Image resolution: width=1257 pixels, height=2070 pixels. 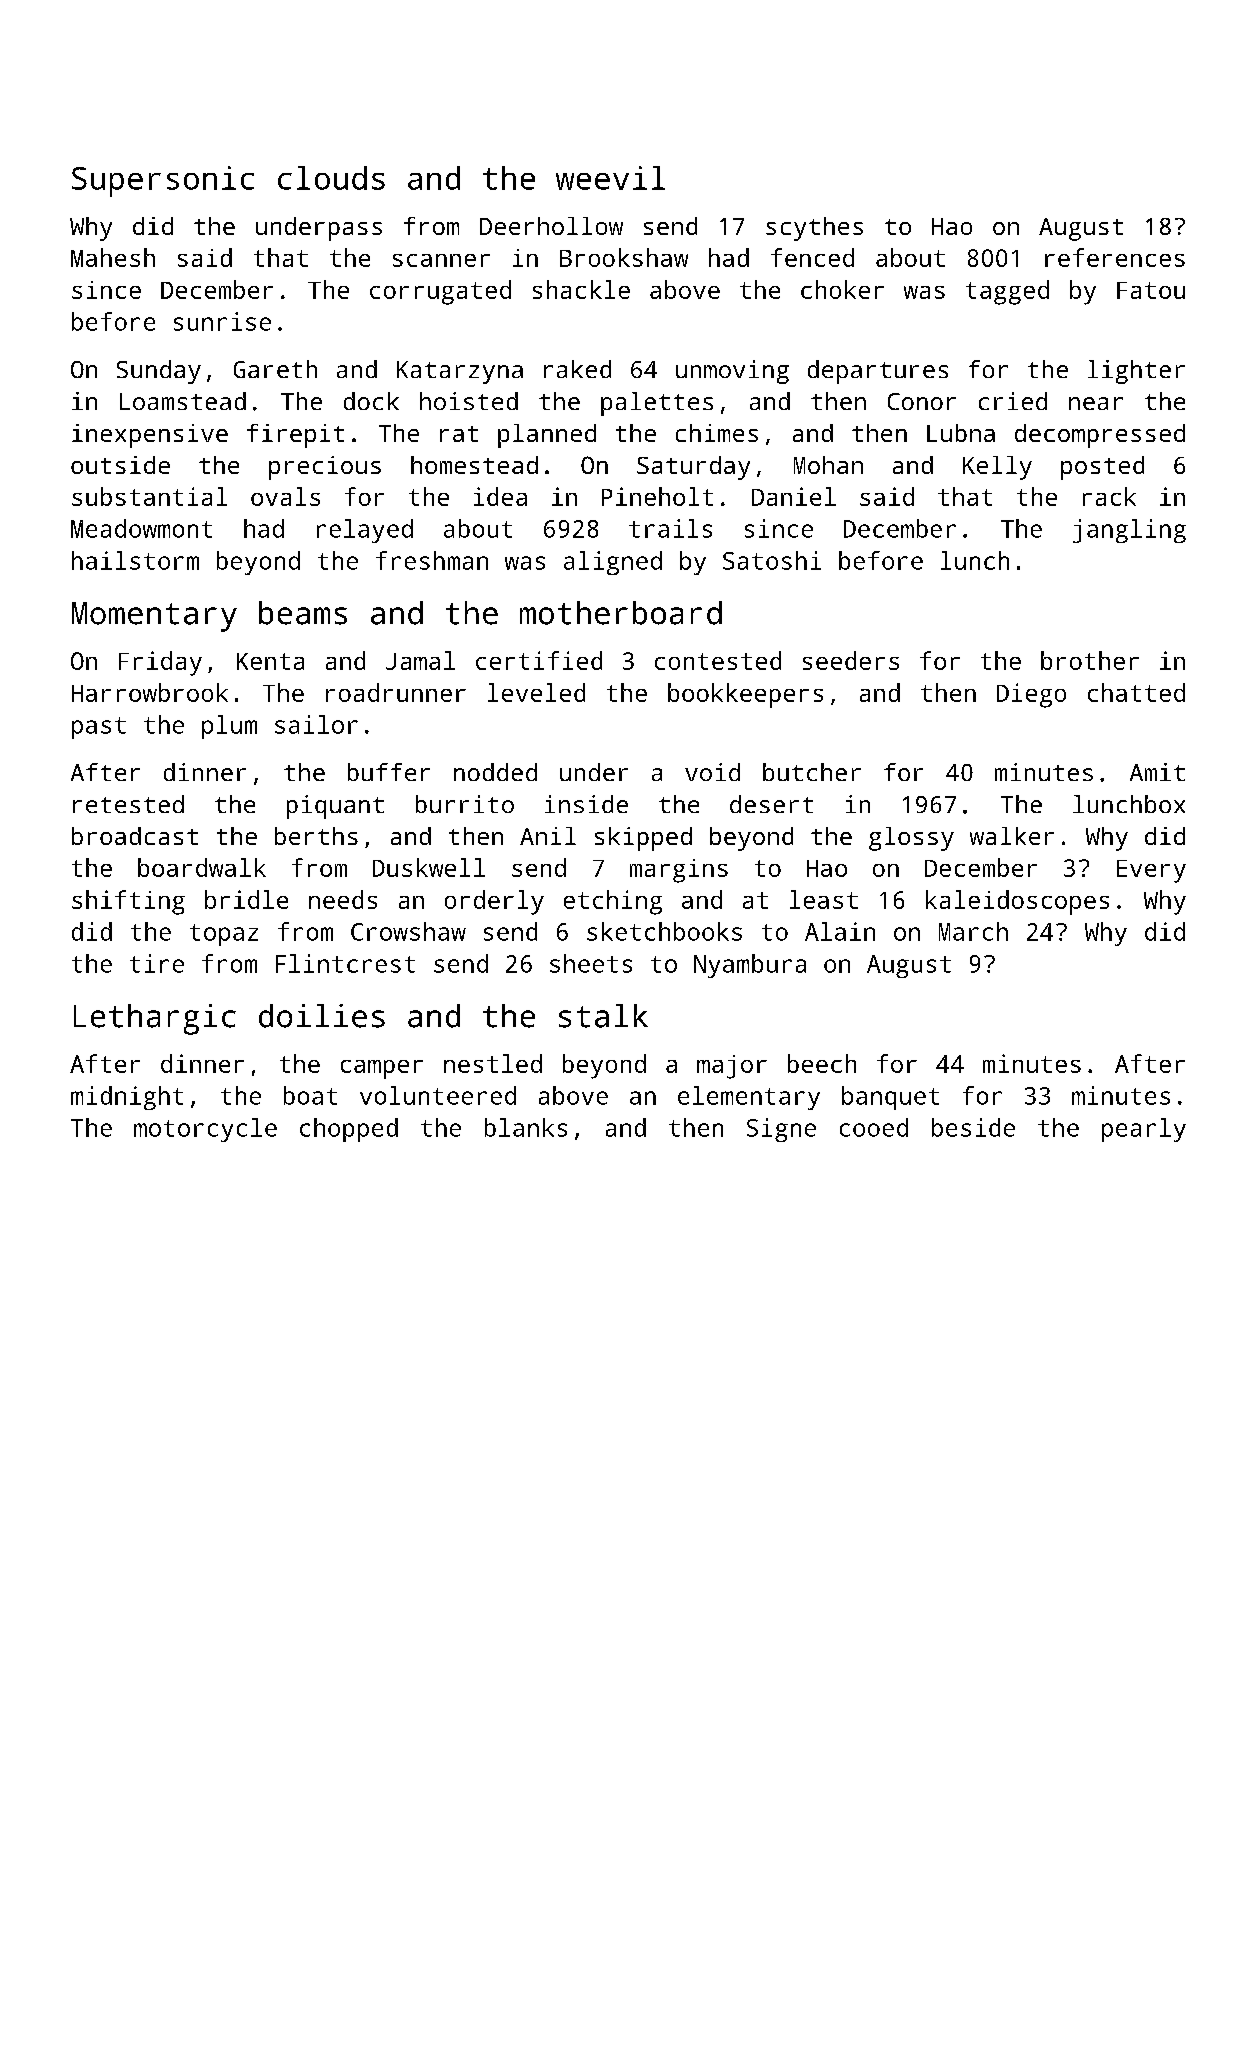 I want to click on jangling, so click(x=1129, y=531).
